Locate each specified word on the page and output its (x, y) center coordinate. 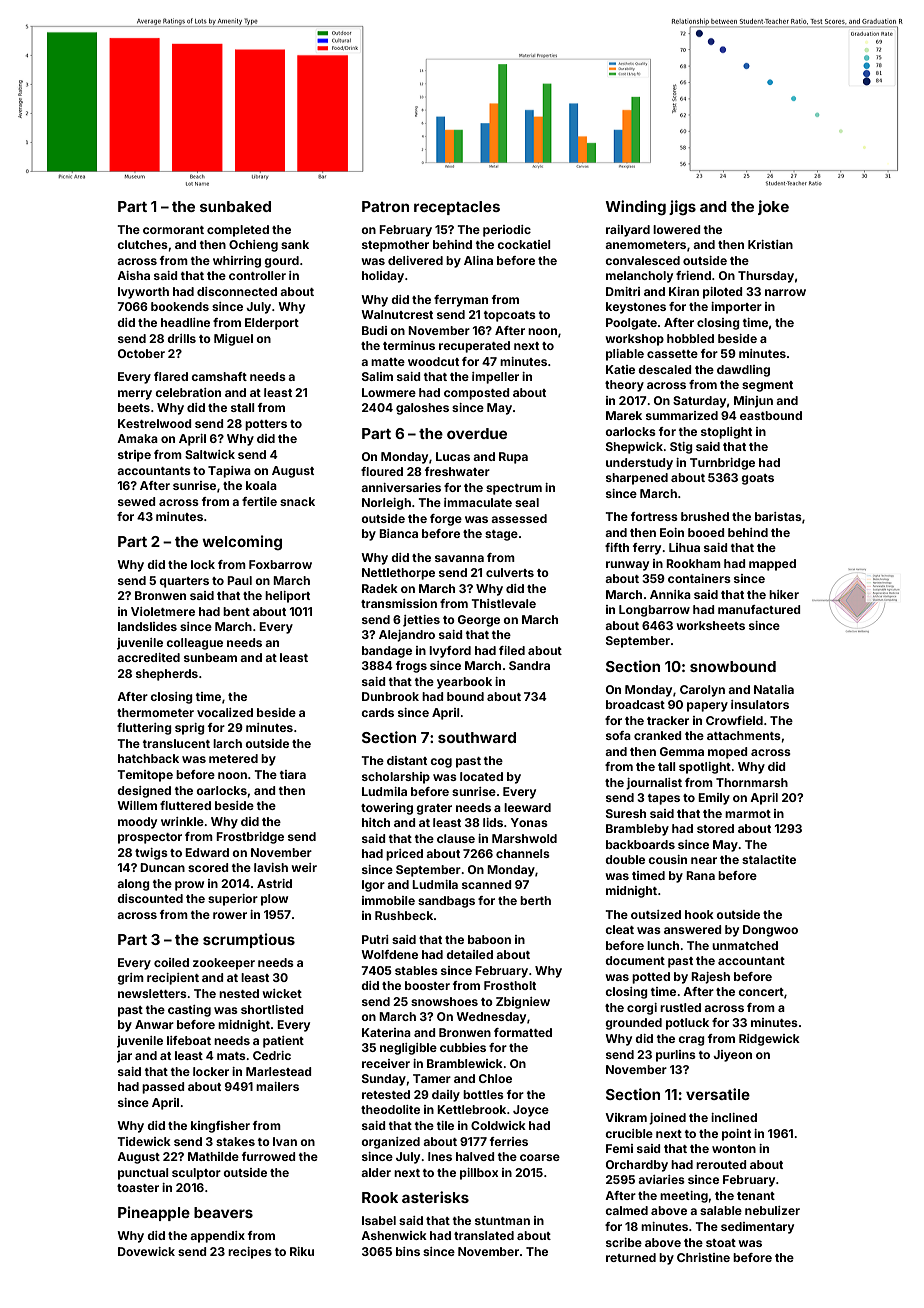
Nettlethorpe (398, 574)
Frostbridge (250, 838)
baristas (778, 516)
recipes (250, 1253)
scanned (487, 884)
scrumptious (249, 940)
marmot (748, 814)
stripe (134, 456)
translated (484, 1235)
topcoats (510, 316)
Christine (703, 1257)
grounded (633, 1024)
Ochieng (253, 246)
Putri (375, 939)
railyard (628, 231)
